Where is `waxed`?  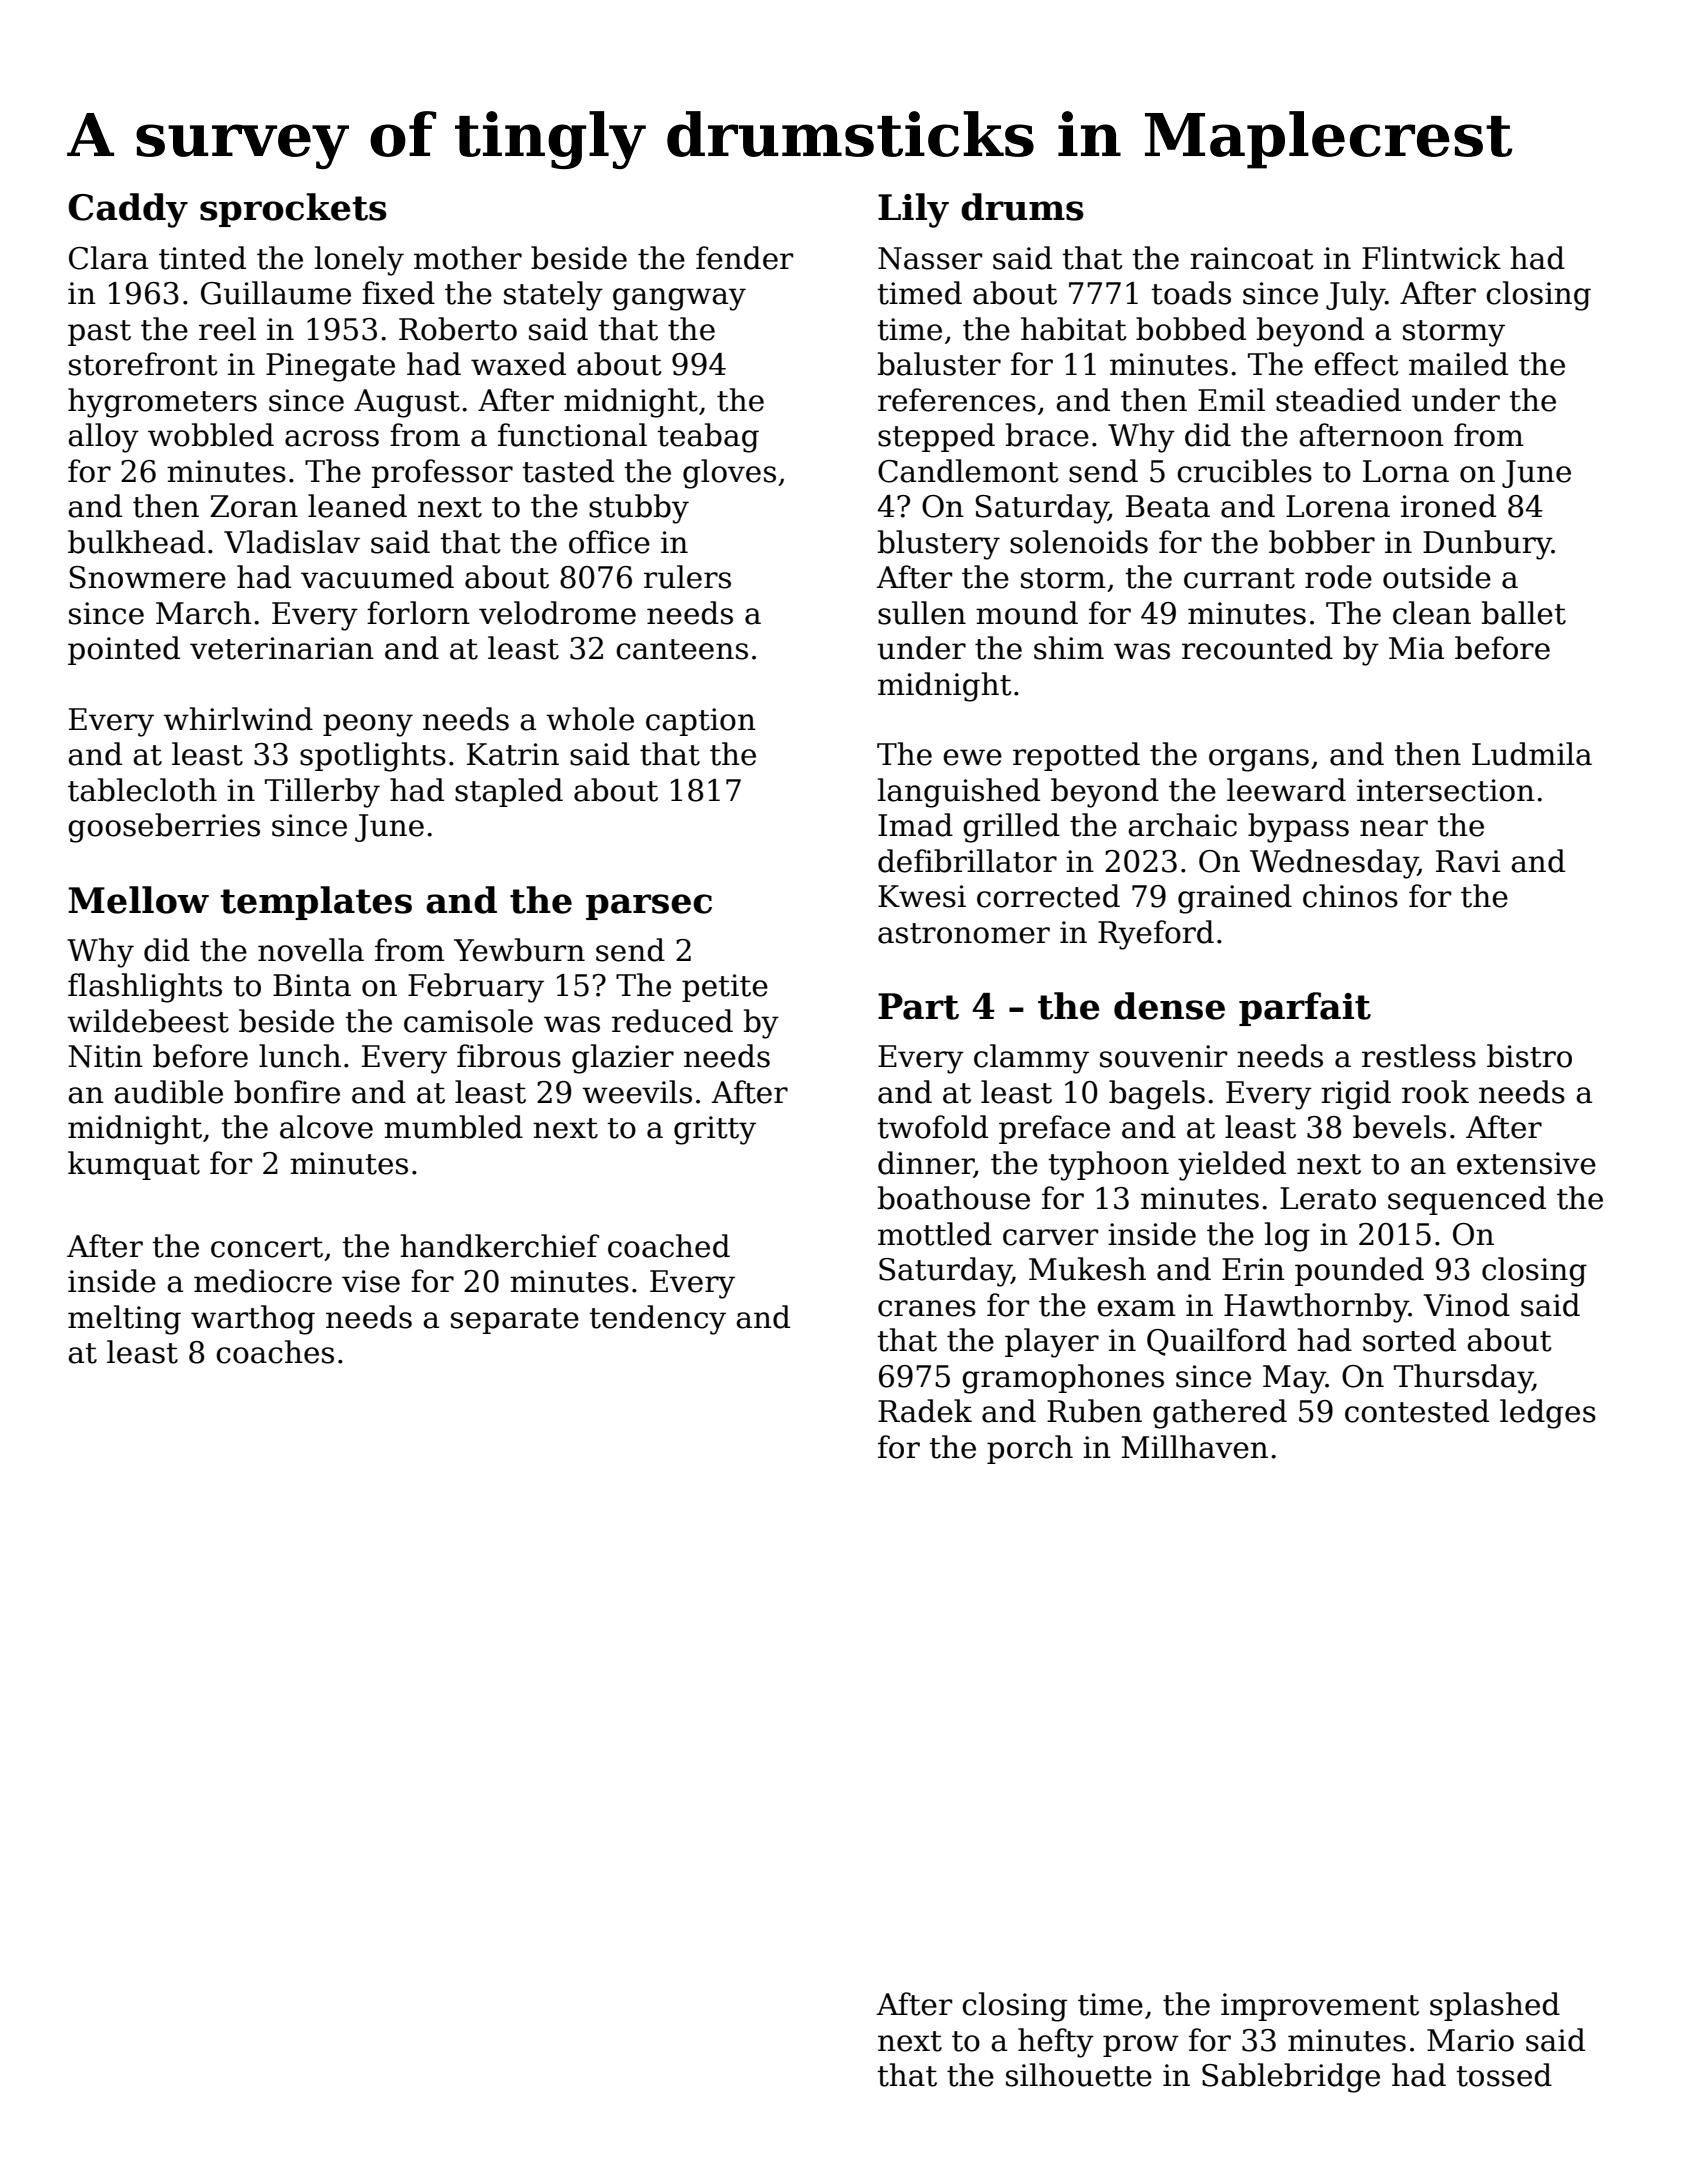 waxed is located at coordinates (518, 364).
